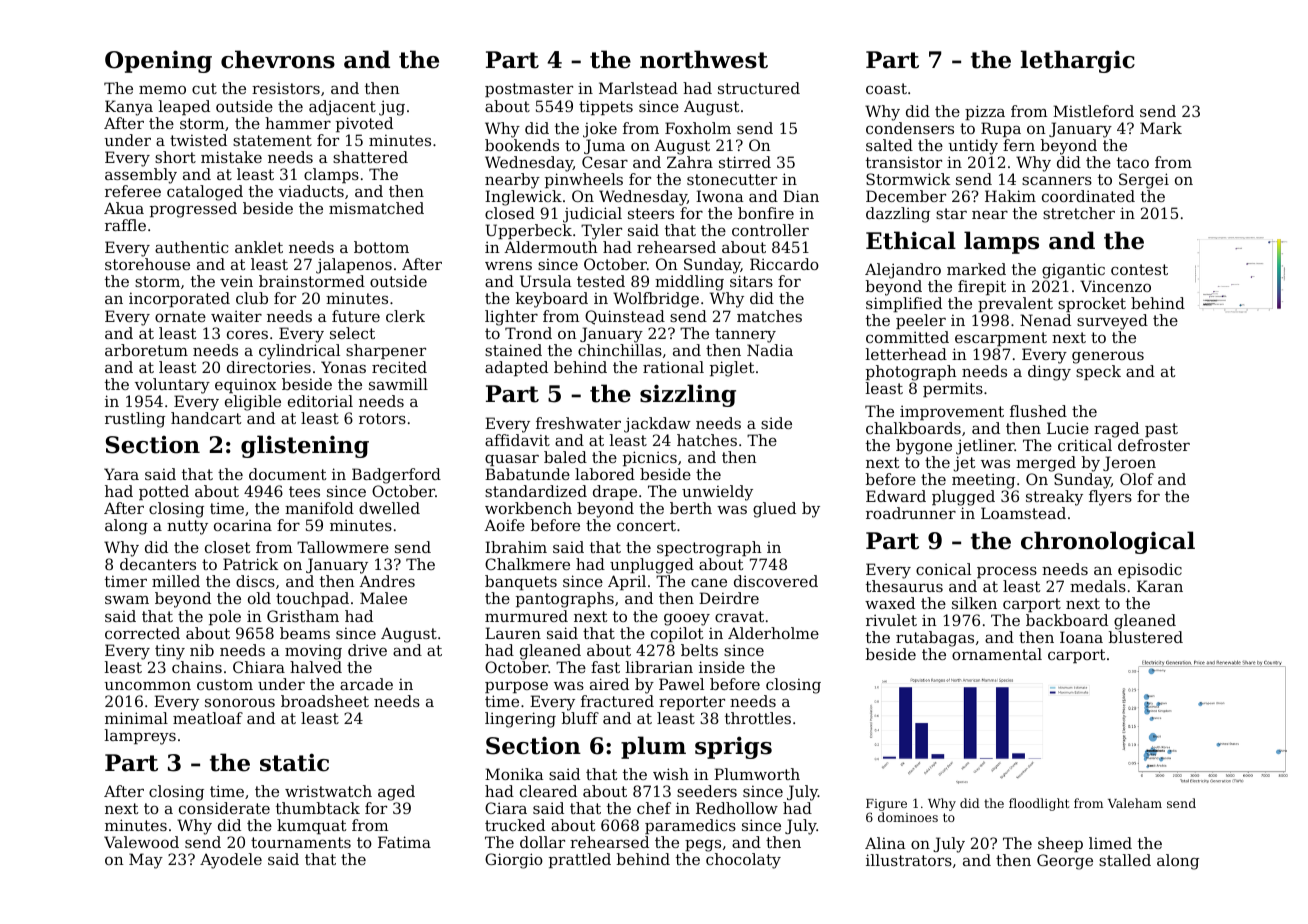 This image has width=1308, height=924. What do you see at coordinates (1112, 322) in the image?
I see `surveyed` at bounding box center [1112, 322].
